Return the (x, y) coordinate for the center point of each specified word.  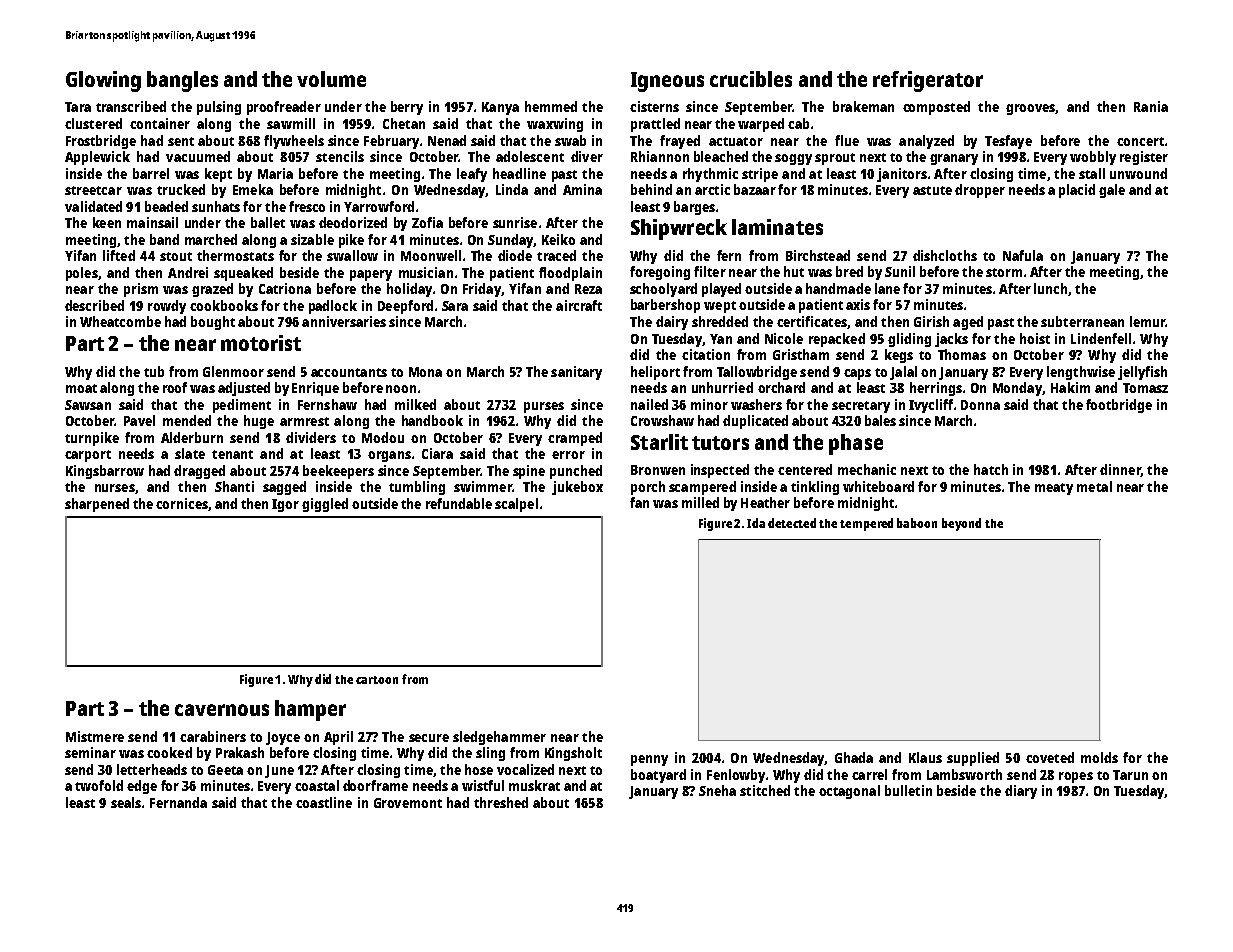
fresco (307, 206)
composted (936, 108)
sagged (284, 488)
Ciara (437, 453)
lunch (1051, 289)
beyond (961, 524)
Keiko (558, 239)
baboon (917, 523)
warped (761, 125)
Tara (78, 107)
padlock (333, 307)
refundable (459, 503)
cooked (169, 752)
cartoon (377, 680)
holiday (409, 290)
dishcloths (945, 255)
